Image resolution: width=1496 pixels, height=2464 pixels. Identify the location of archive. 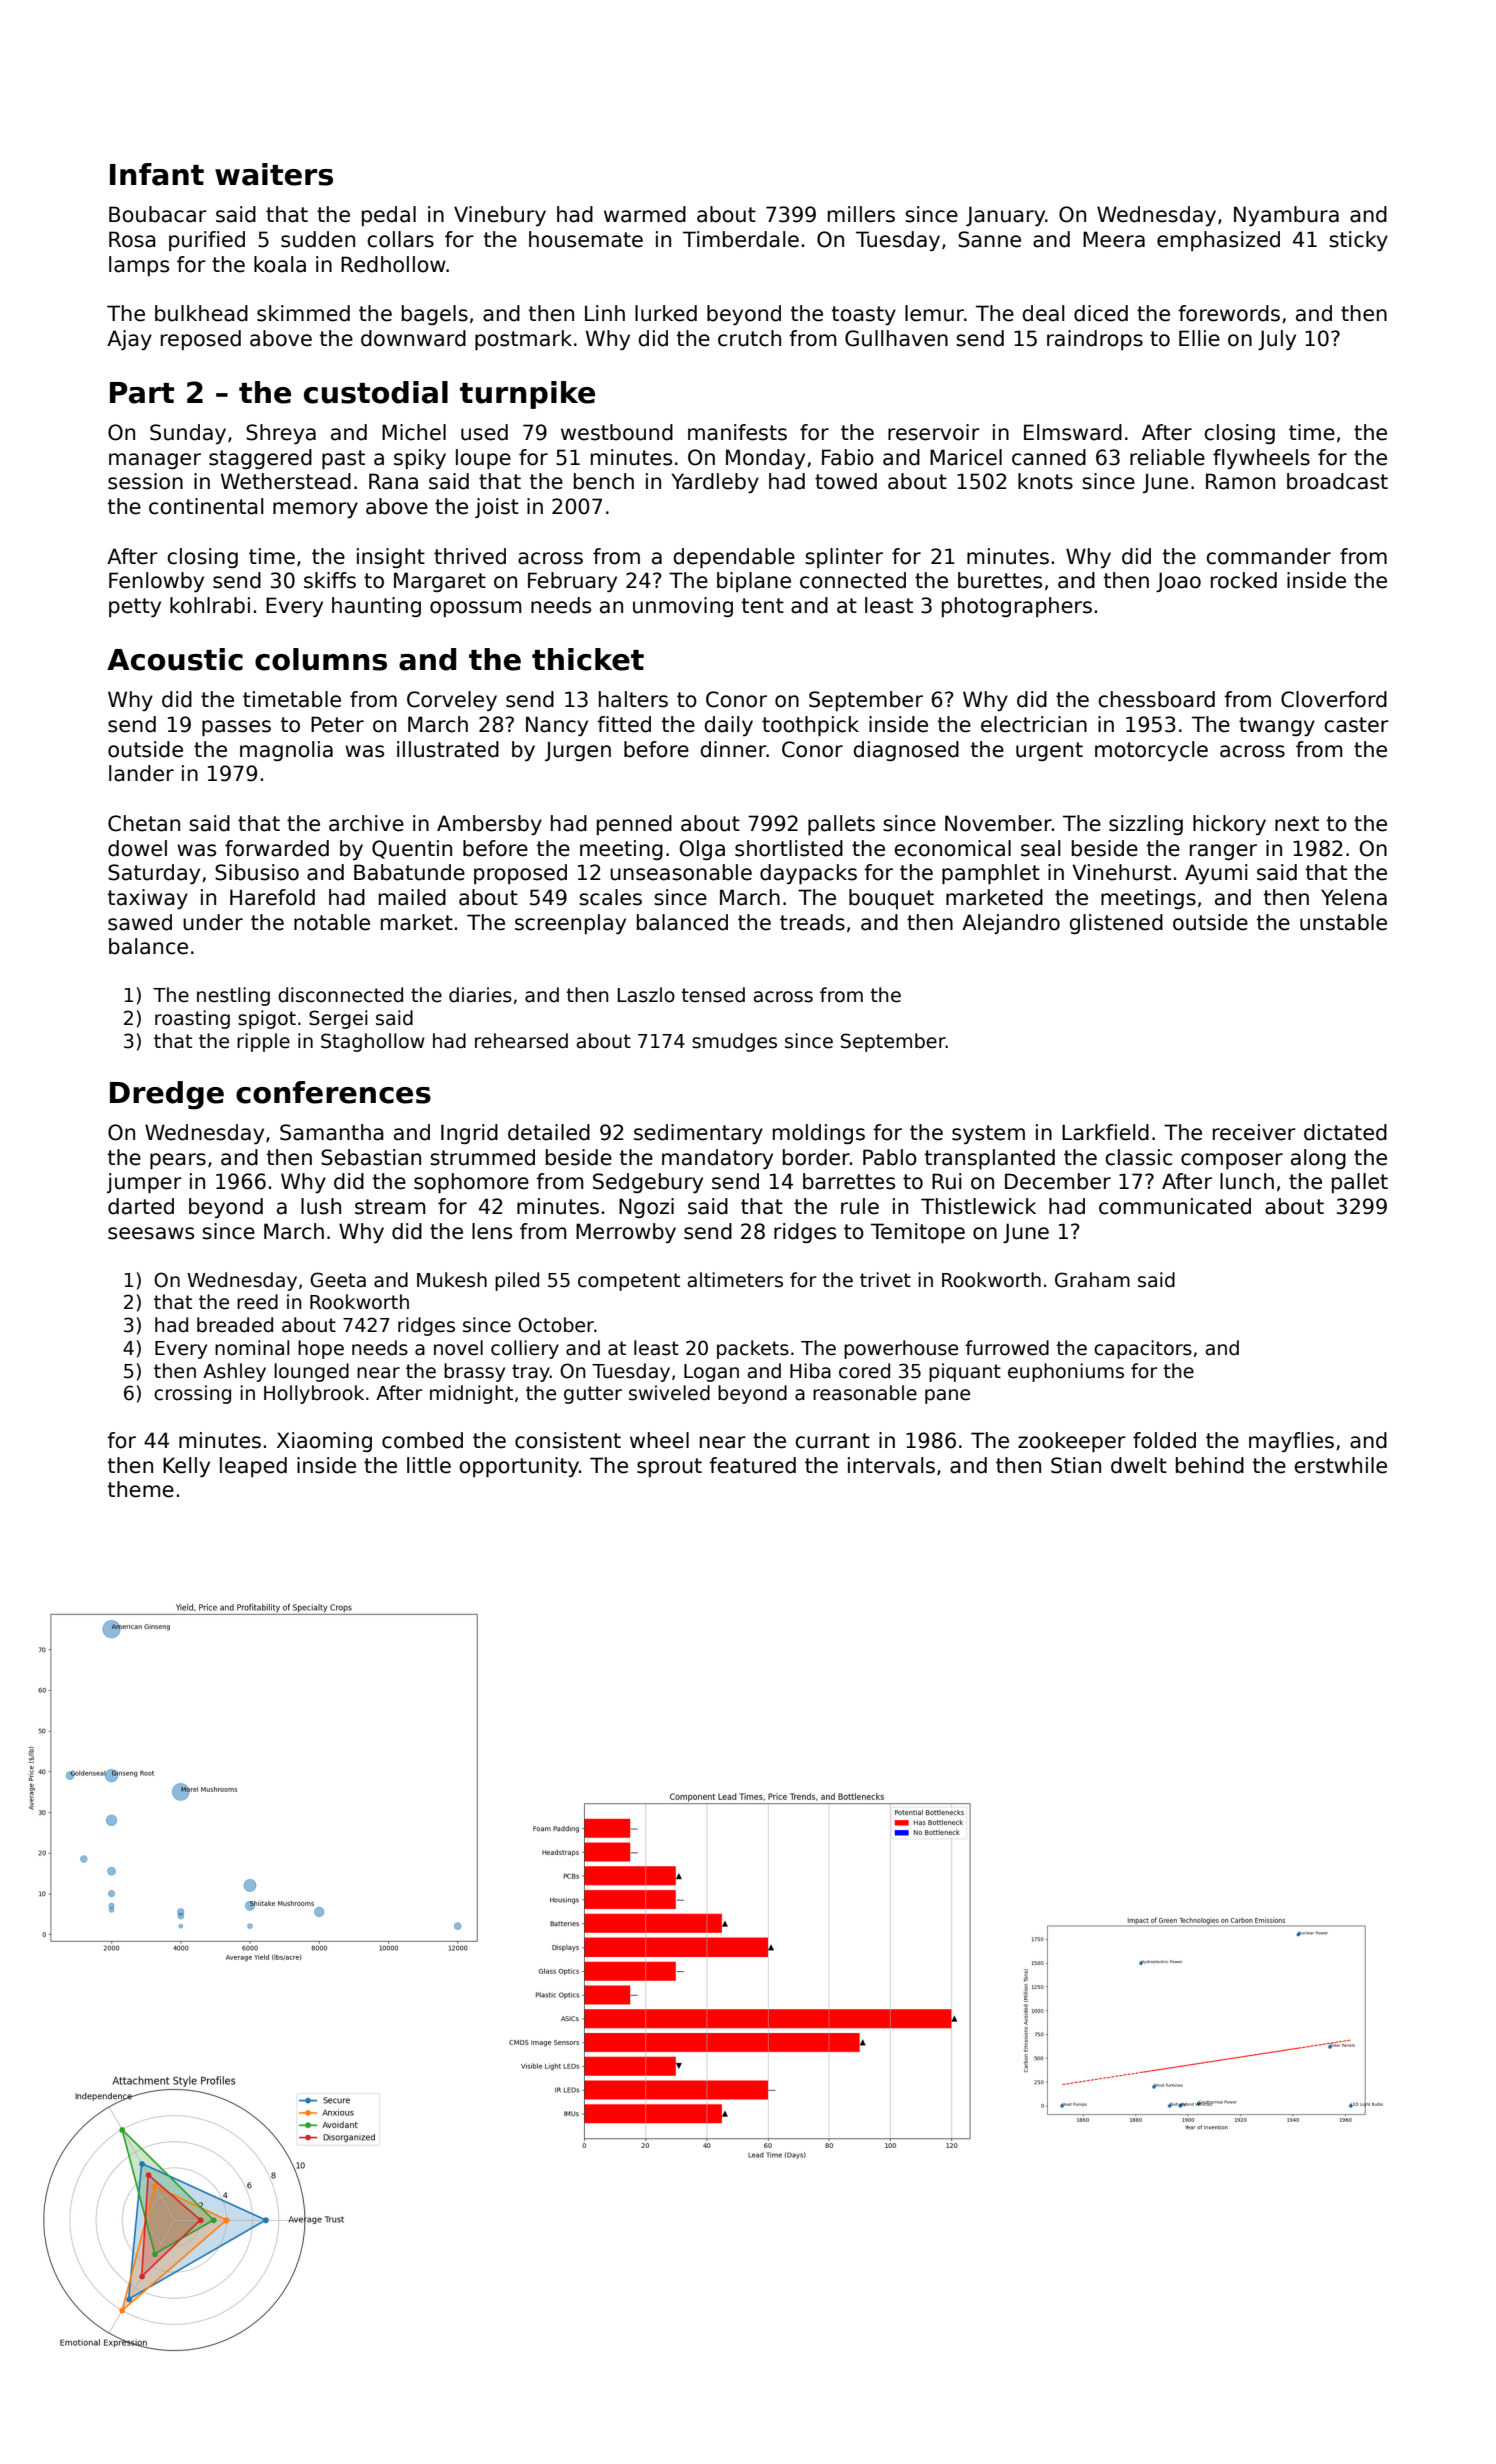
(366, 823).
